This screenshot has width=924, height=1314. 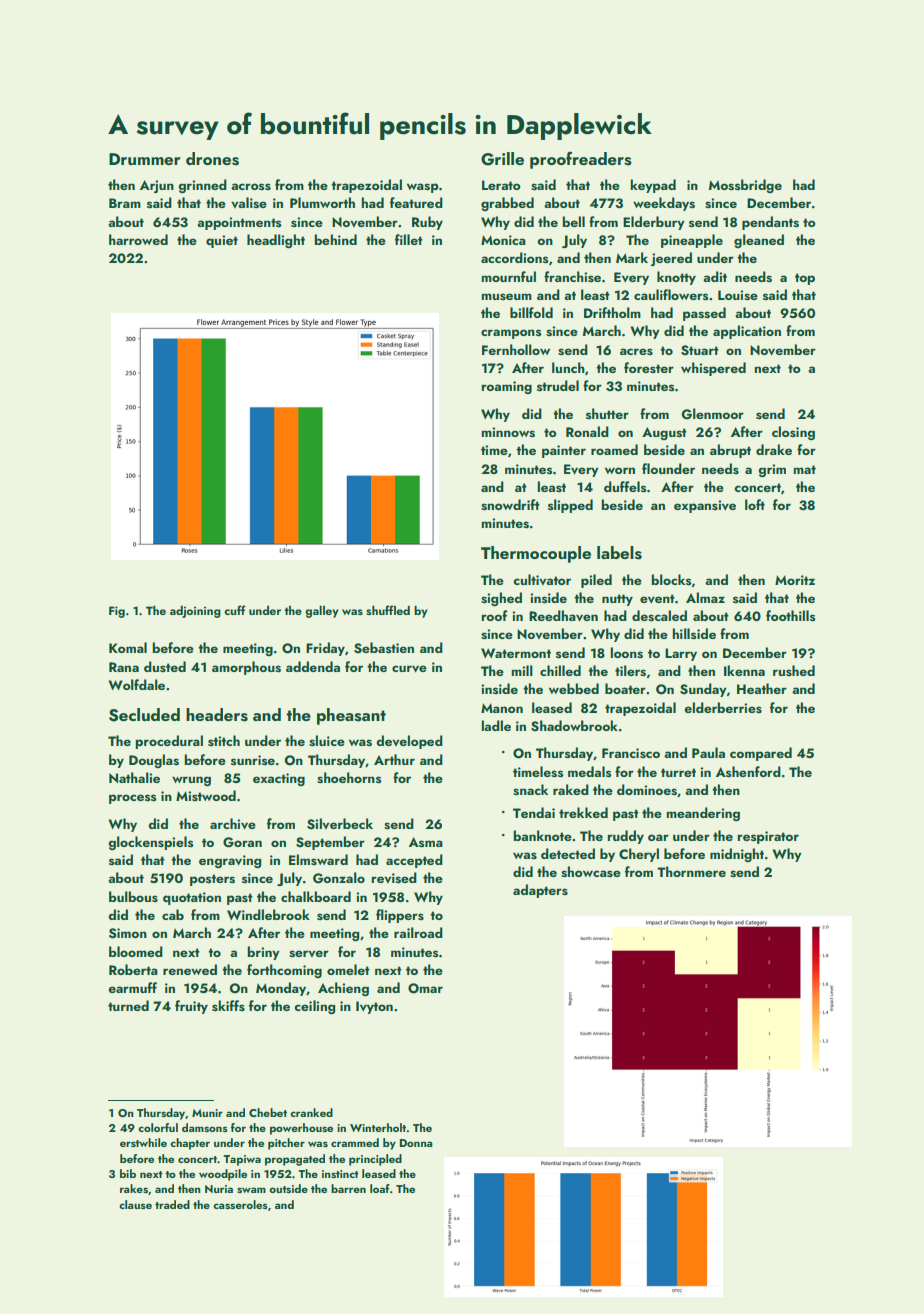 I want to click on Donna, so click(x=416, y=1143).
